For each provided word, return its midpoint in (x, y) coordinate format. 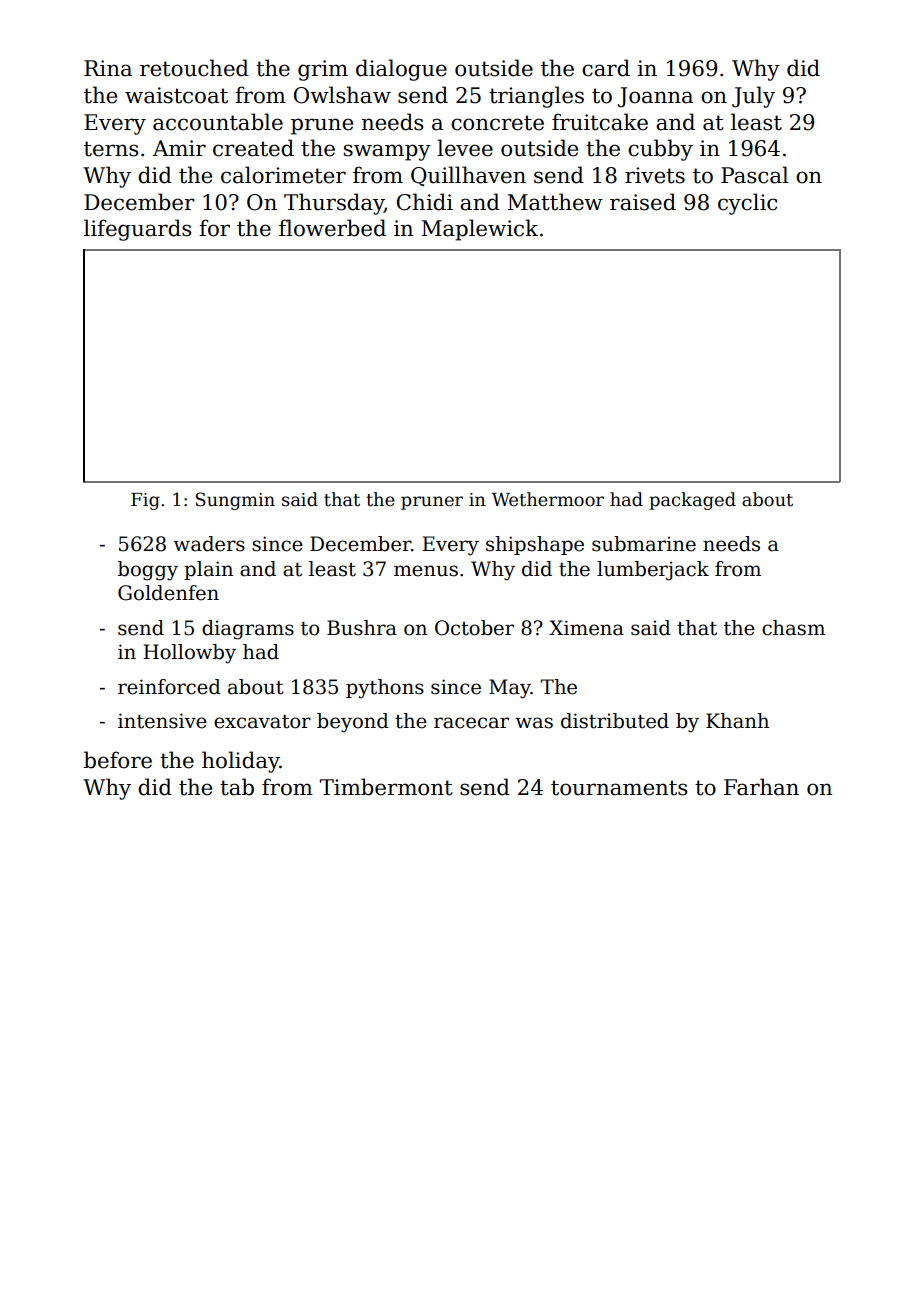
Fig (145, 501)
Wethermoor (548, 499)
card (606, 68)
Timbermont (386, 787)
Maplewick (479, 230)
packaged (692, 501)
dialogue (401, 70)
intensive (162, 721)
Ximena (586, 628)
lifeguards (137, 230)
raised (643, 202)
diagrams (248, 630)
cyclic (747, 204)
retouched (194, 68)
